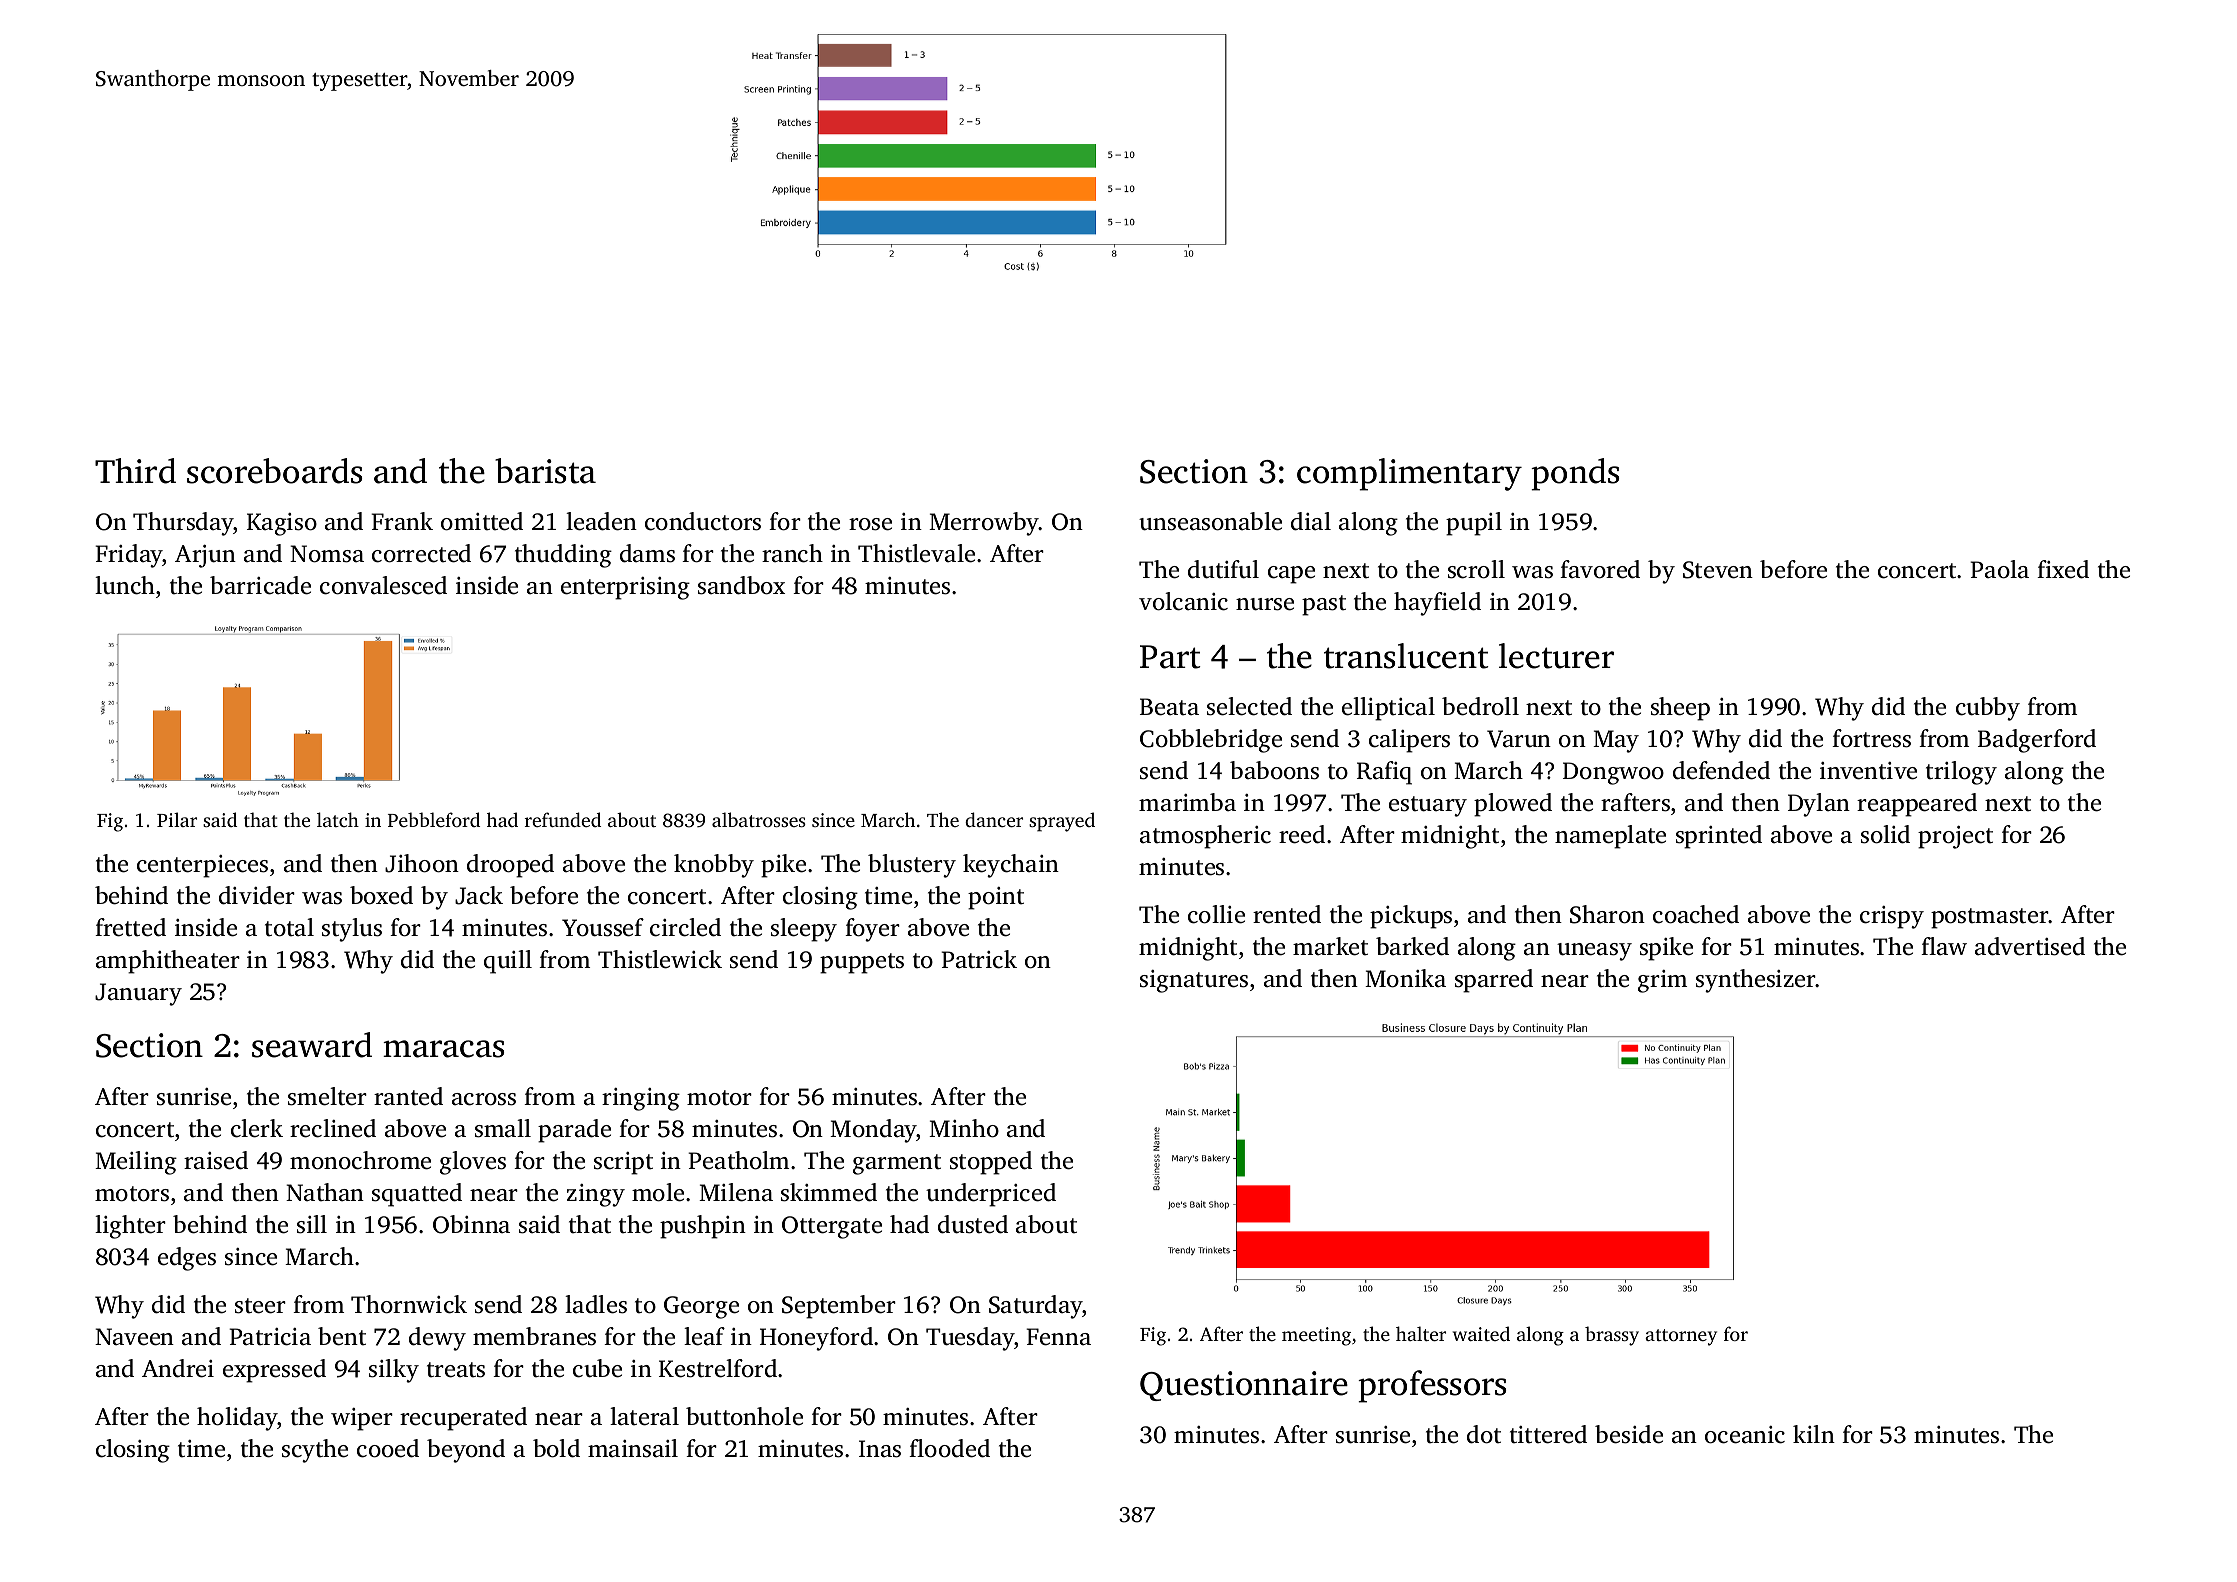  Describe the element at coordinates (2030, 946) in the document. I see `advertised` at that location.
